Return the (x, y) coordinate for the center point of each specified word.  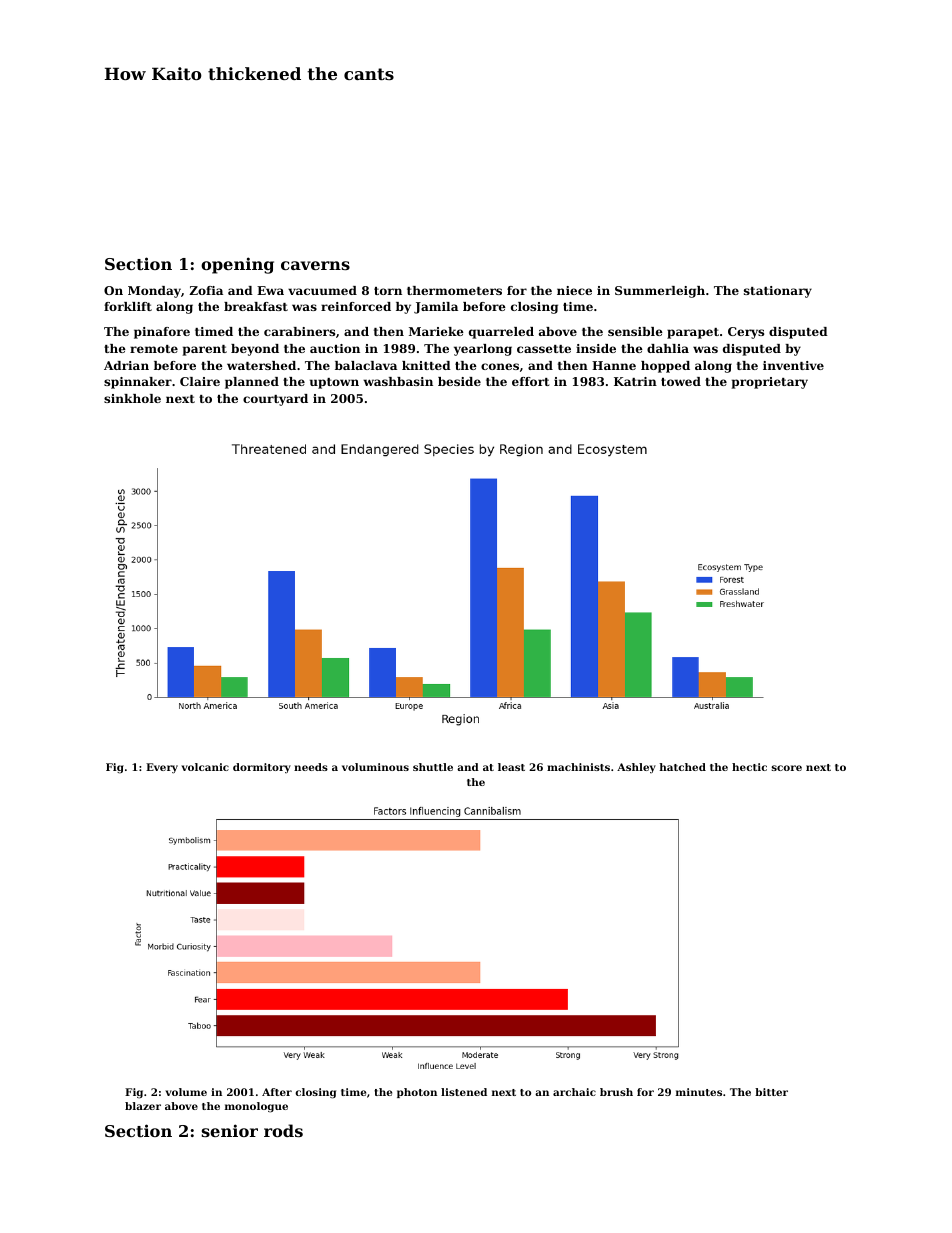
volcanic (205, 767)
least (511, 767)
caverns (315, 265)
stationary (778, 292)
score (787, 768)
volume (186, 1092)
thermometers (454, 290)
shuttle (433, 767)
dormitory (262, 768)
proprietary (770, 383)
